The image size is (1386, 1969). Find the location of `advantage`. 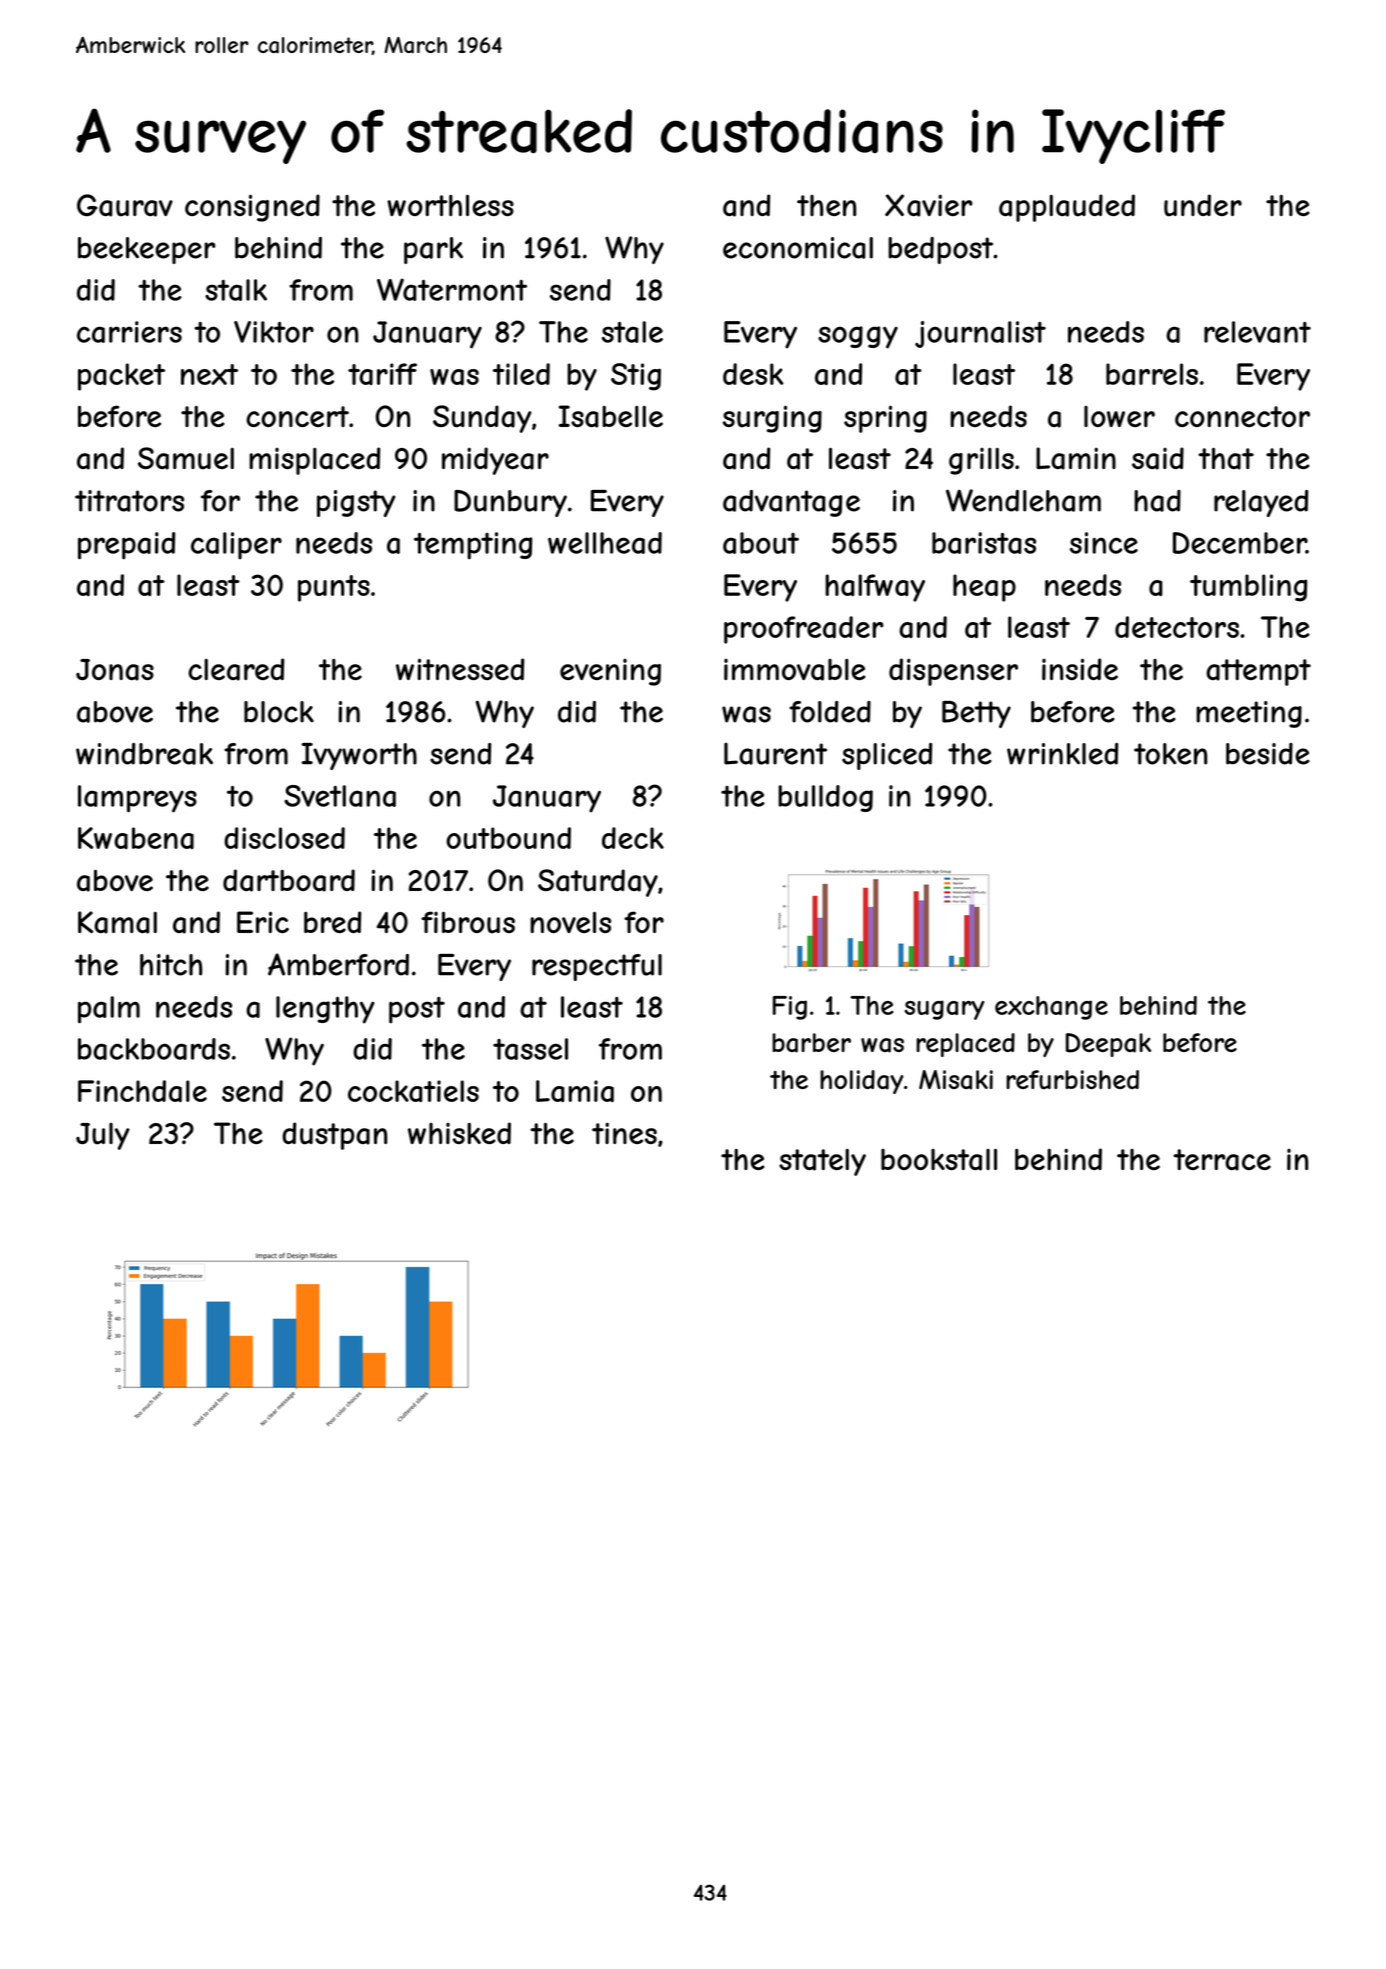

advantage is located at coordinates (791, 503).
